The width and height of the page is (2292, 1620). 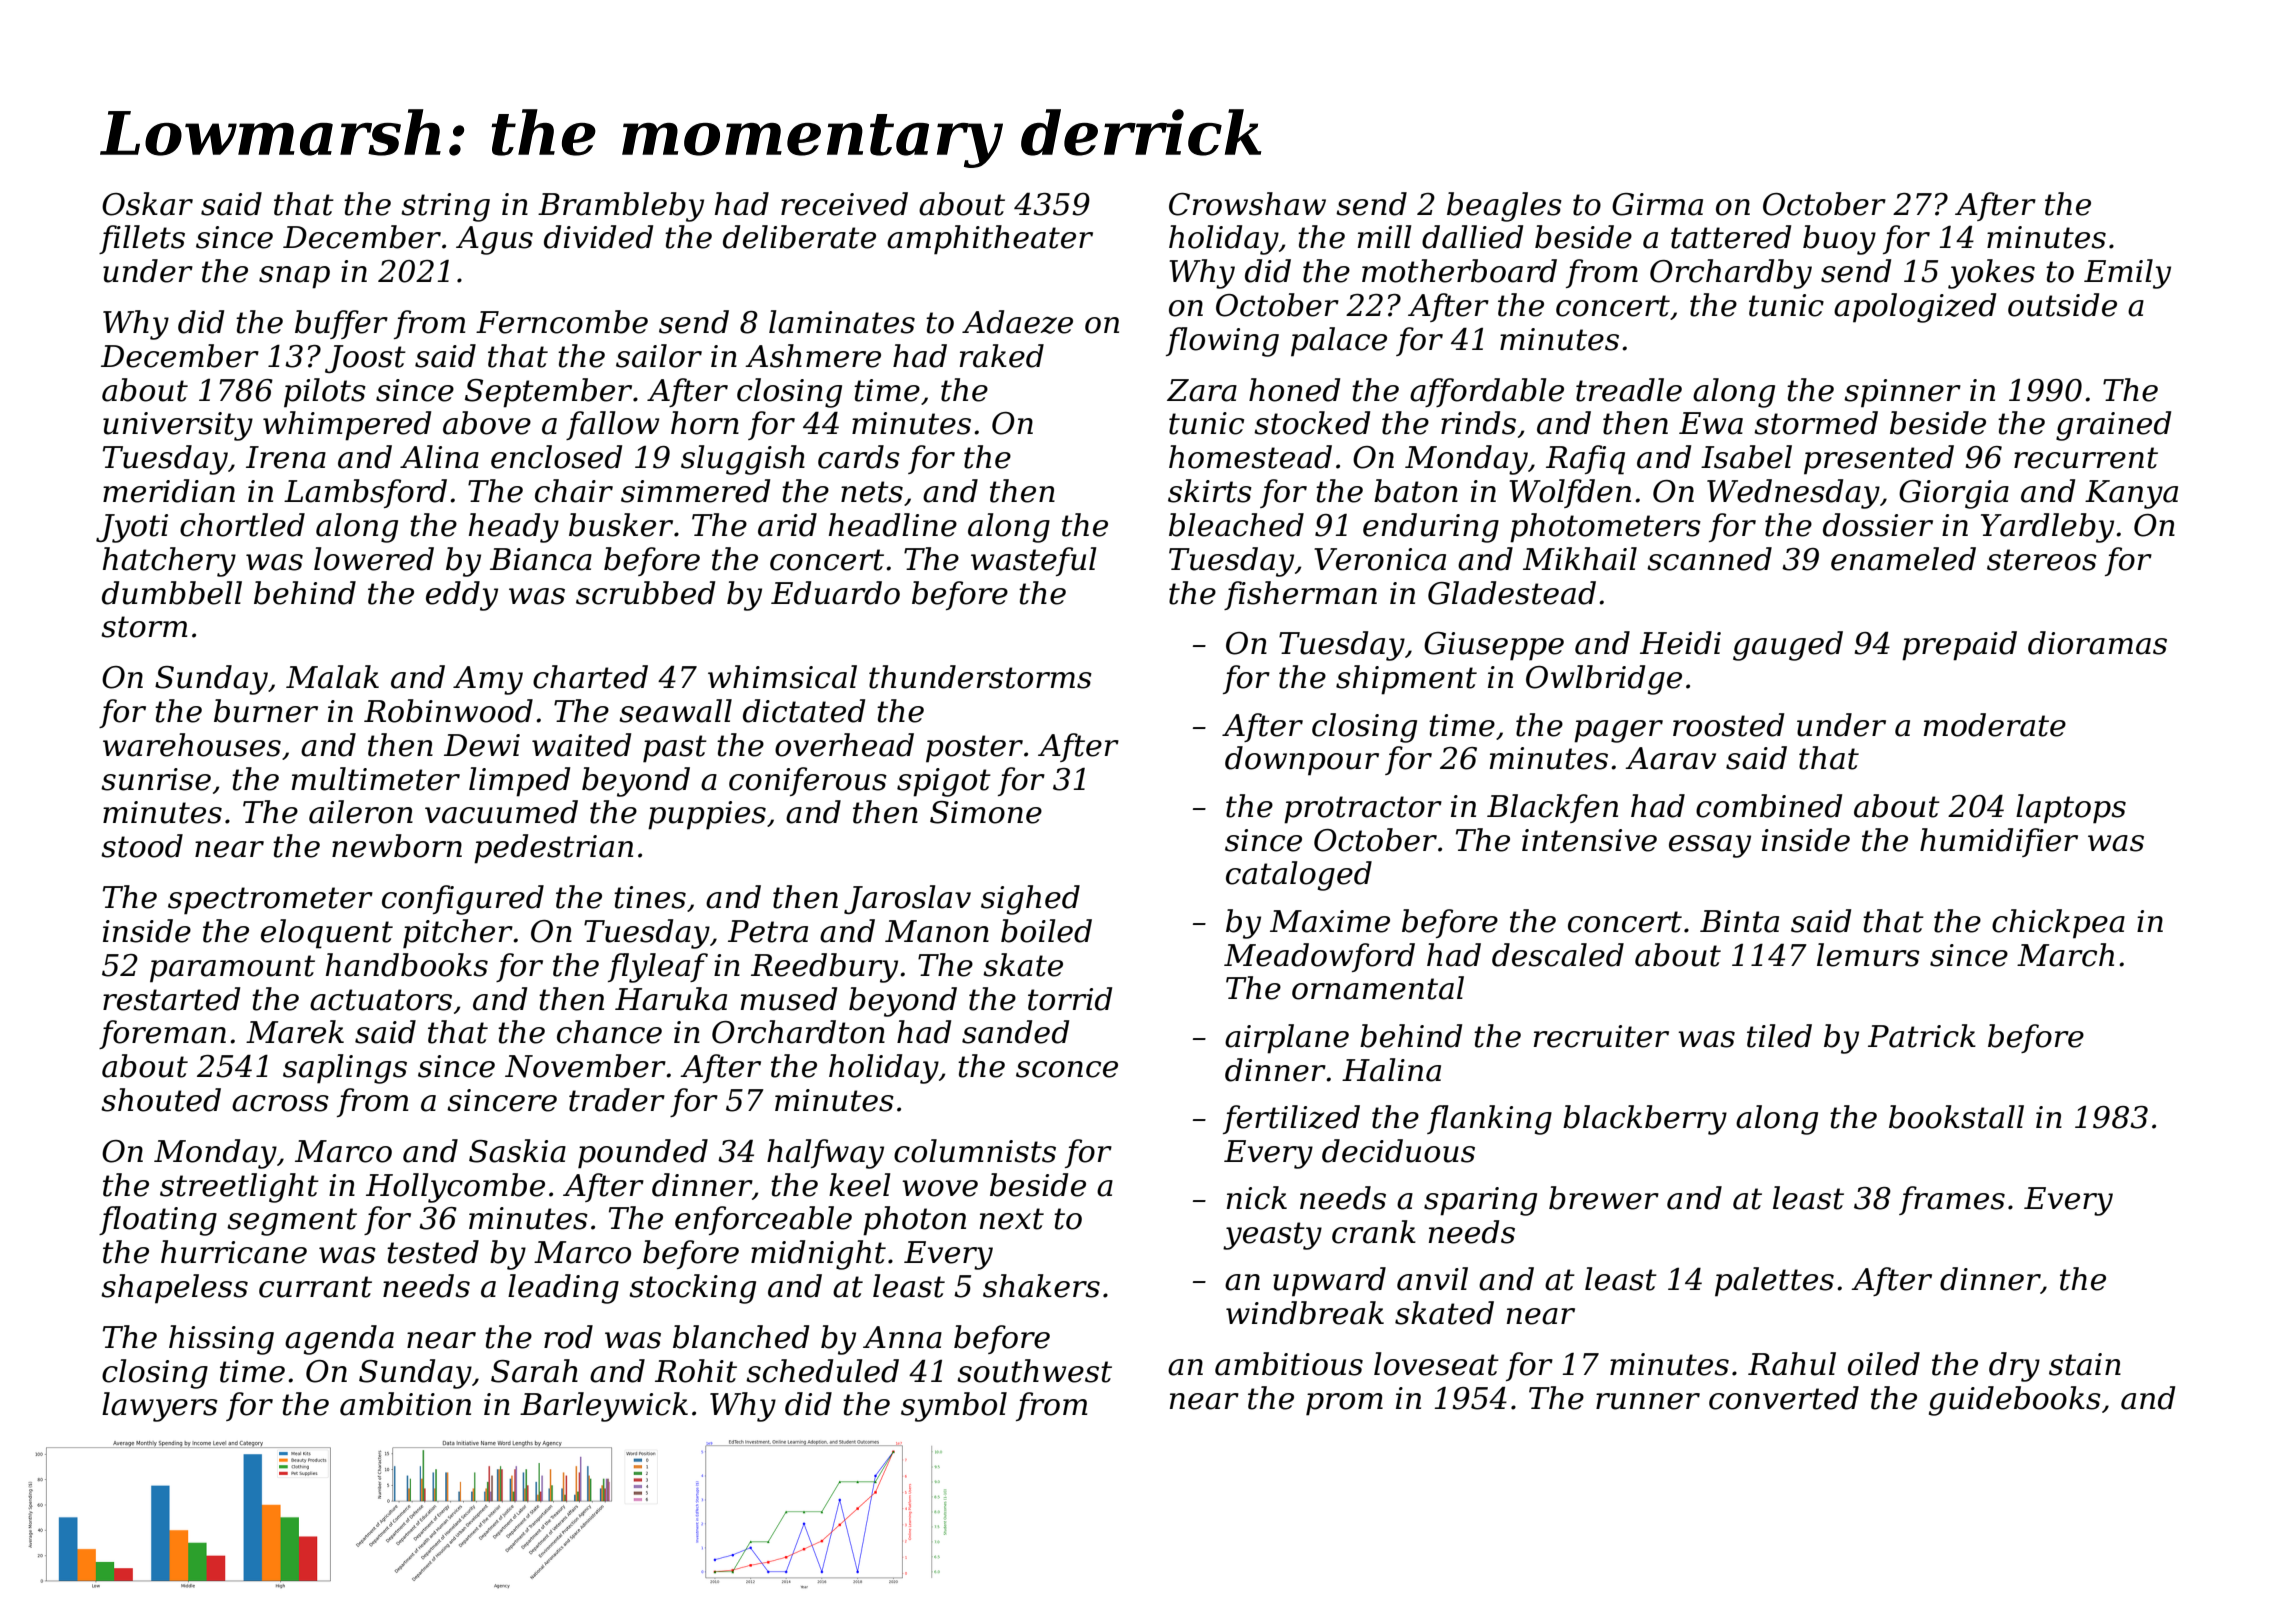 What do you see at coordinates (1728, 725) in the page?
I see `roosted` at bounding box center [1728, 725].
